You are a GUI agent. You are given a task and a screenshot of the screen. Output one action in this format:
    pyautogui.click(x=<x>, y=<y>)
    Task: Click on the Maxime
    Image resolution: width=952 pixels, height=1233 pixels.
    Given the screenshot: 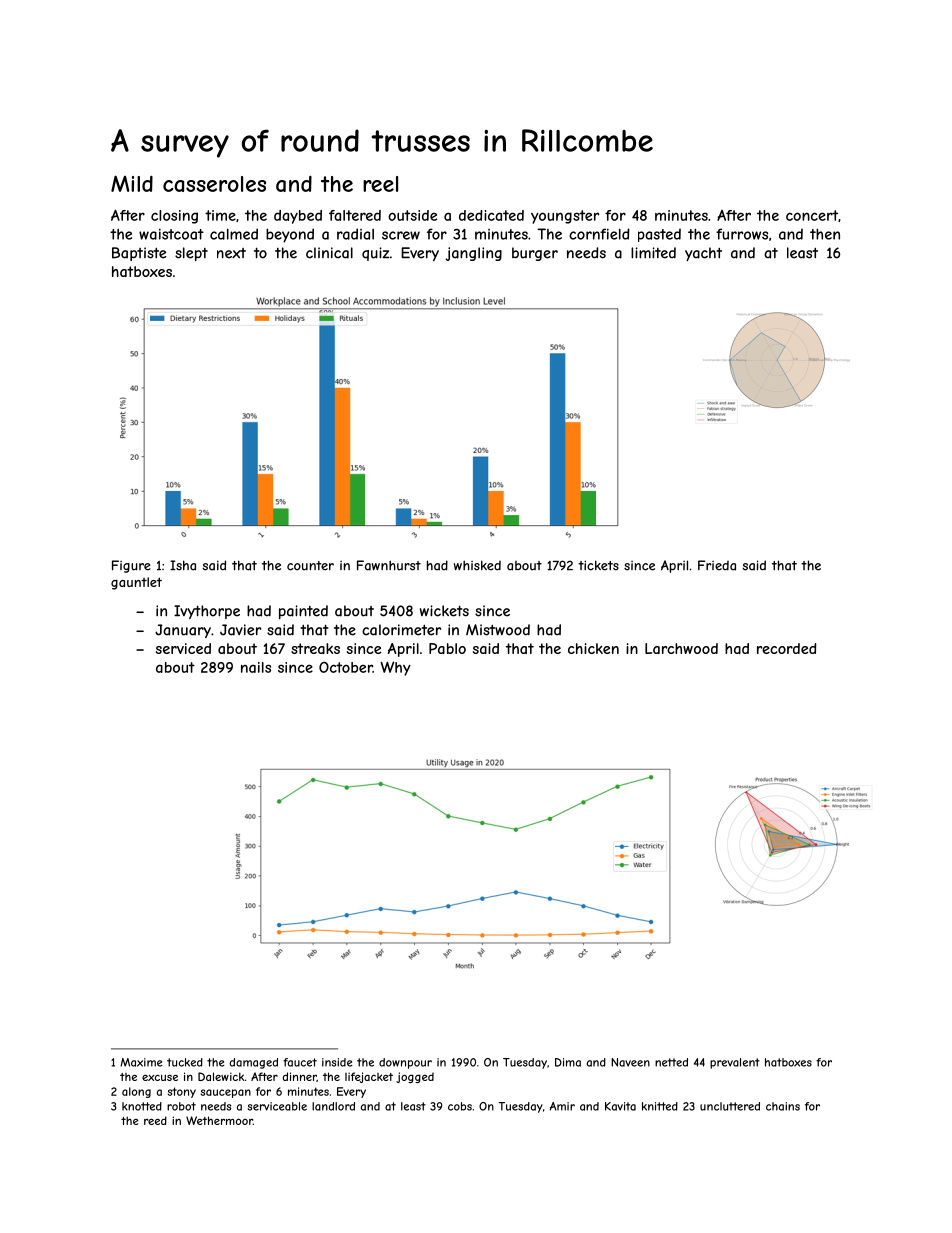 What is the action you would take?
    pyautogui.click(x=141, y=1062)
